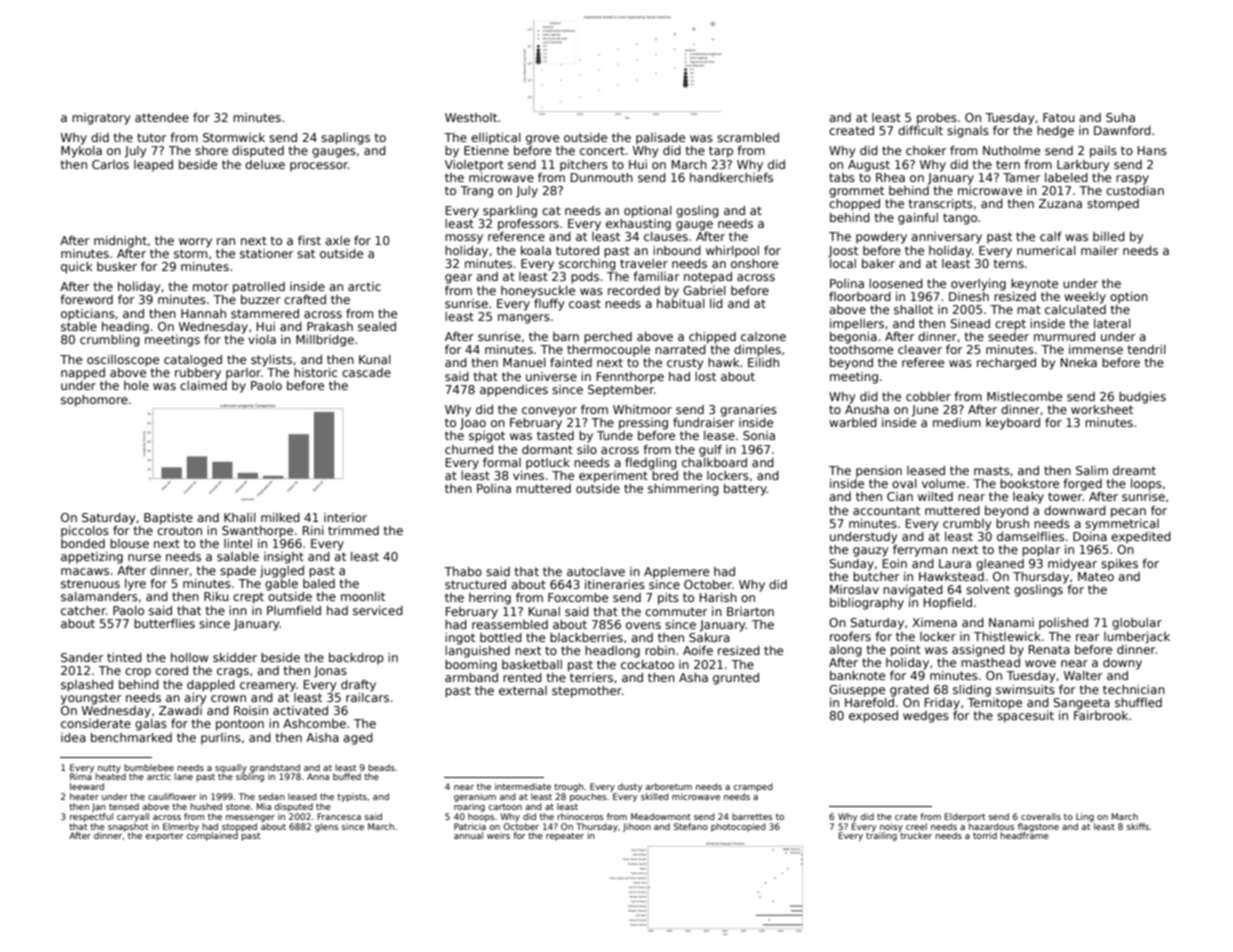 This page has width=1233, height=952. Describe the element at coordinates (1101, 715) in the page. I see `Fairbrook` at that location.
